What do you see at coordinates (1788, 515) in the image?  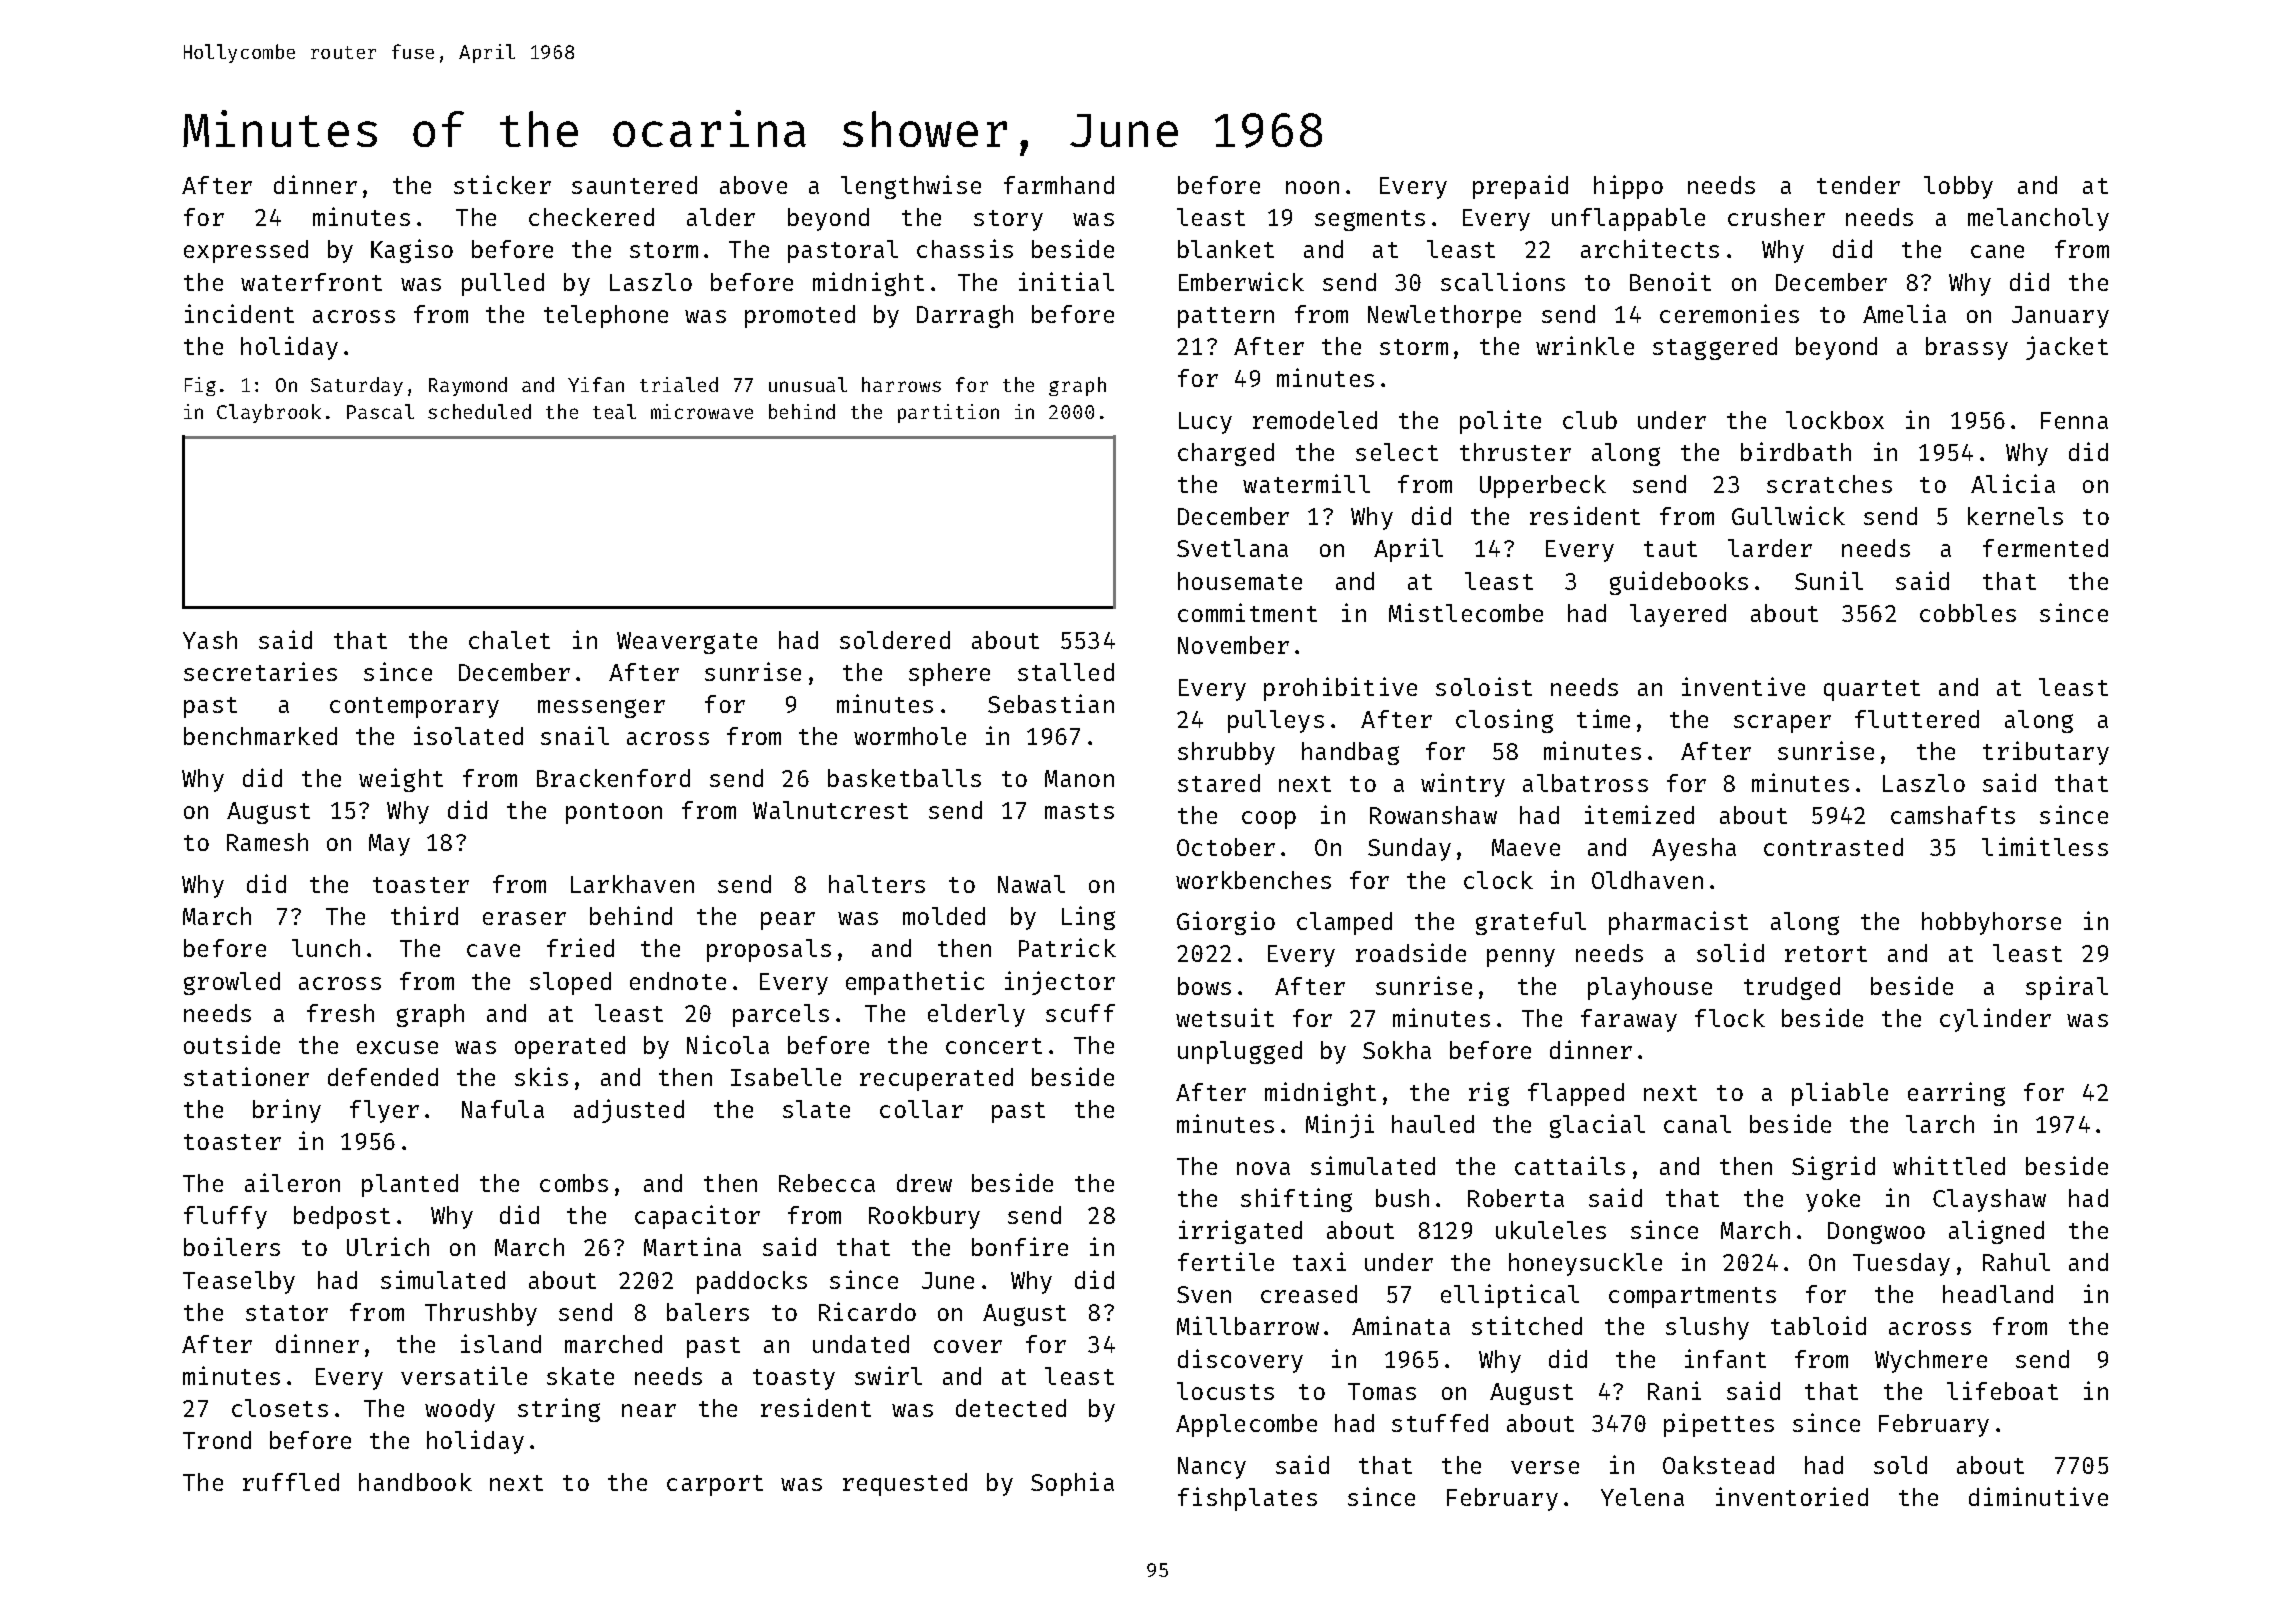 I see `Gullwick` at bounding box center [1788, 515].
